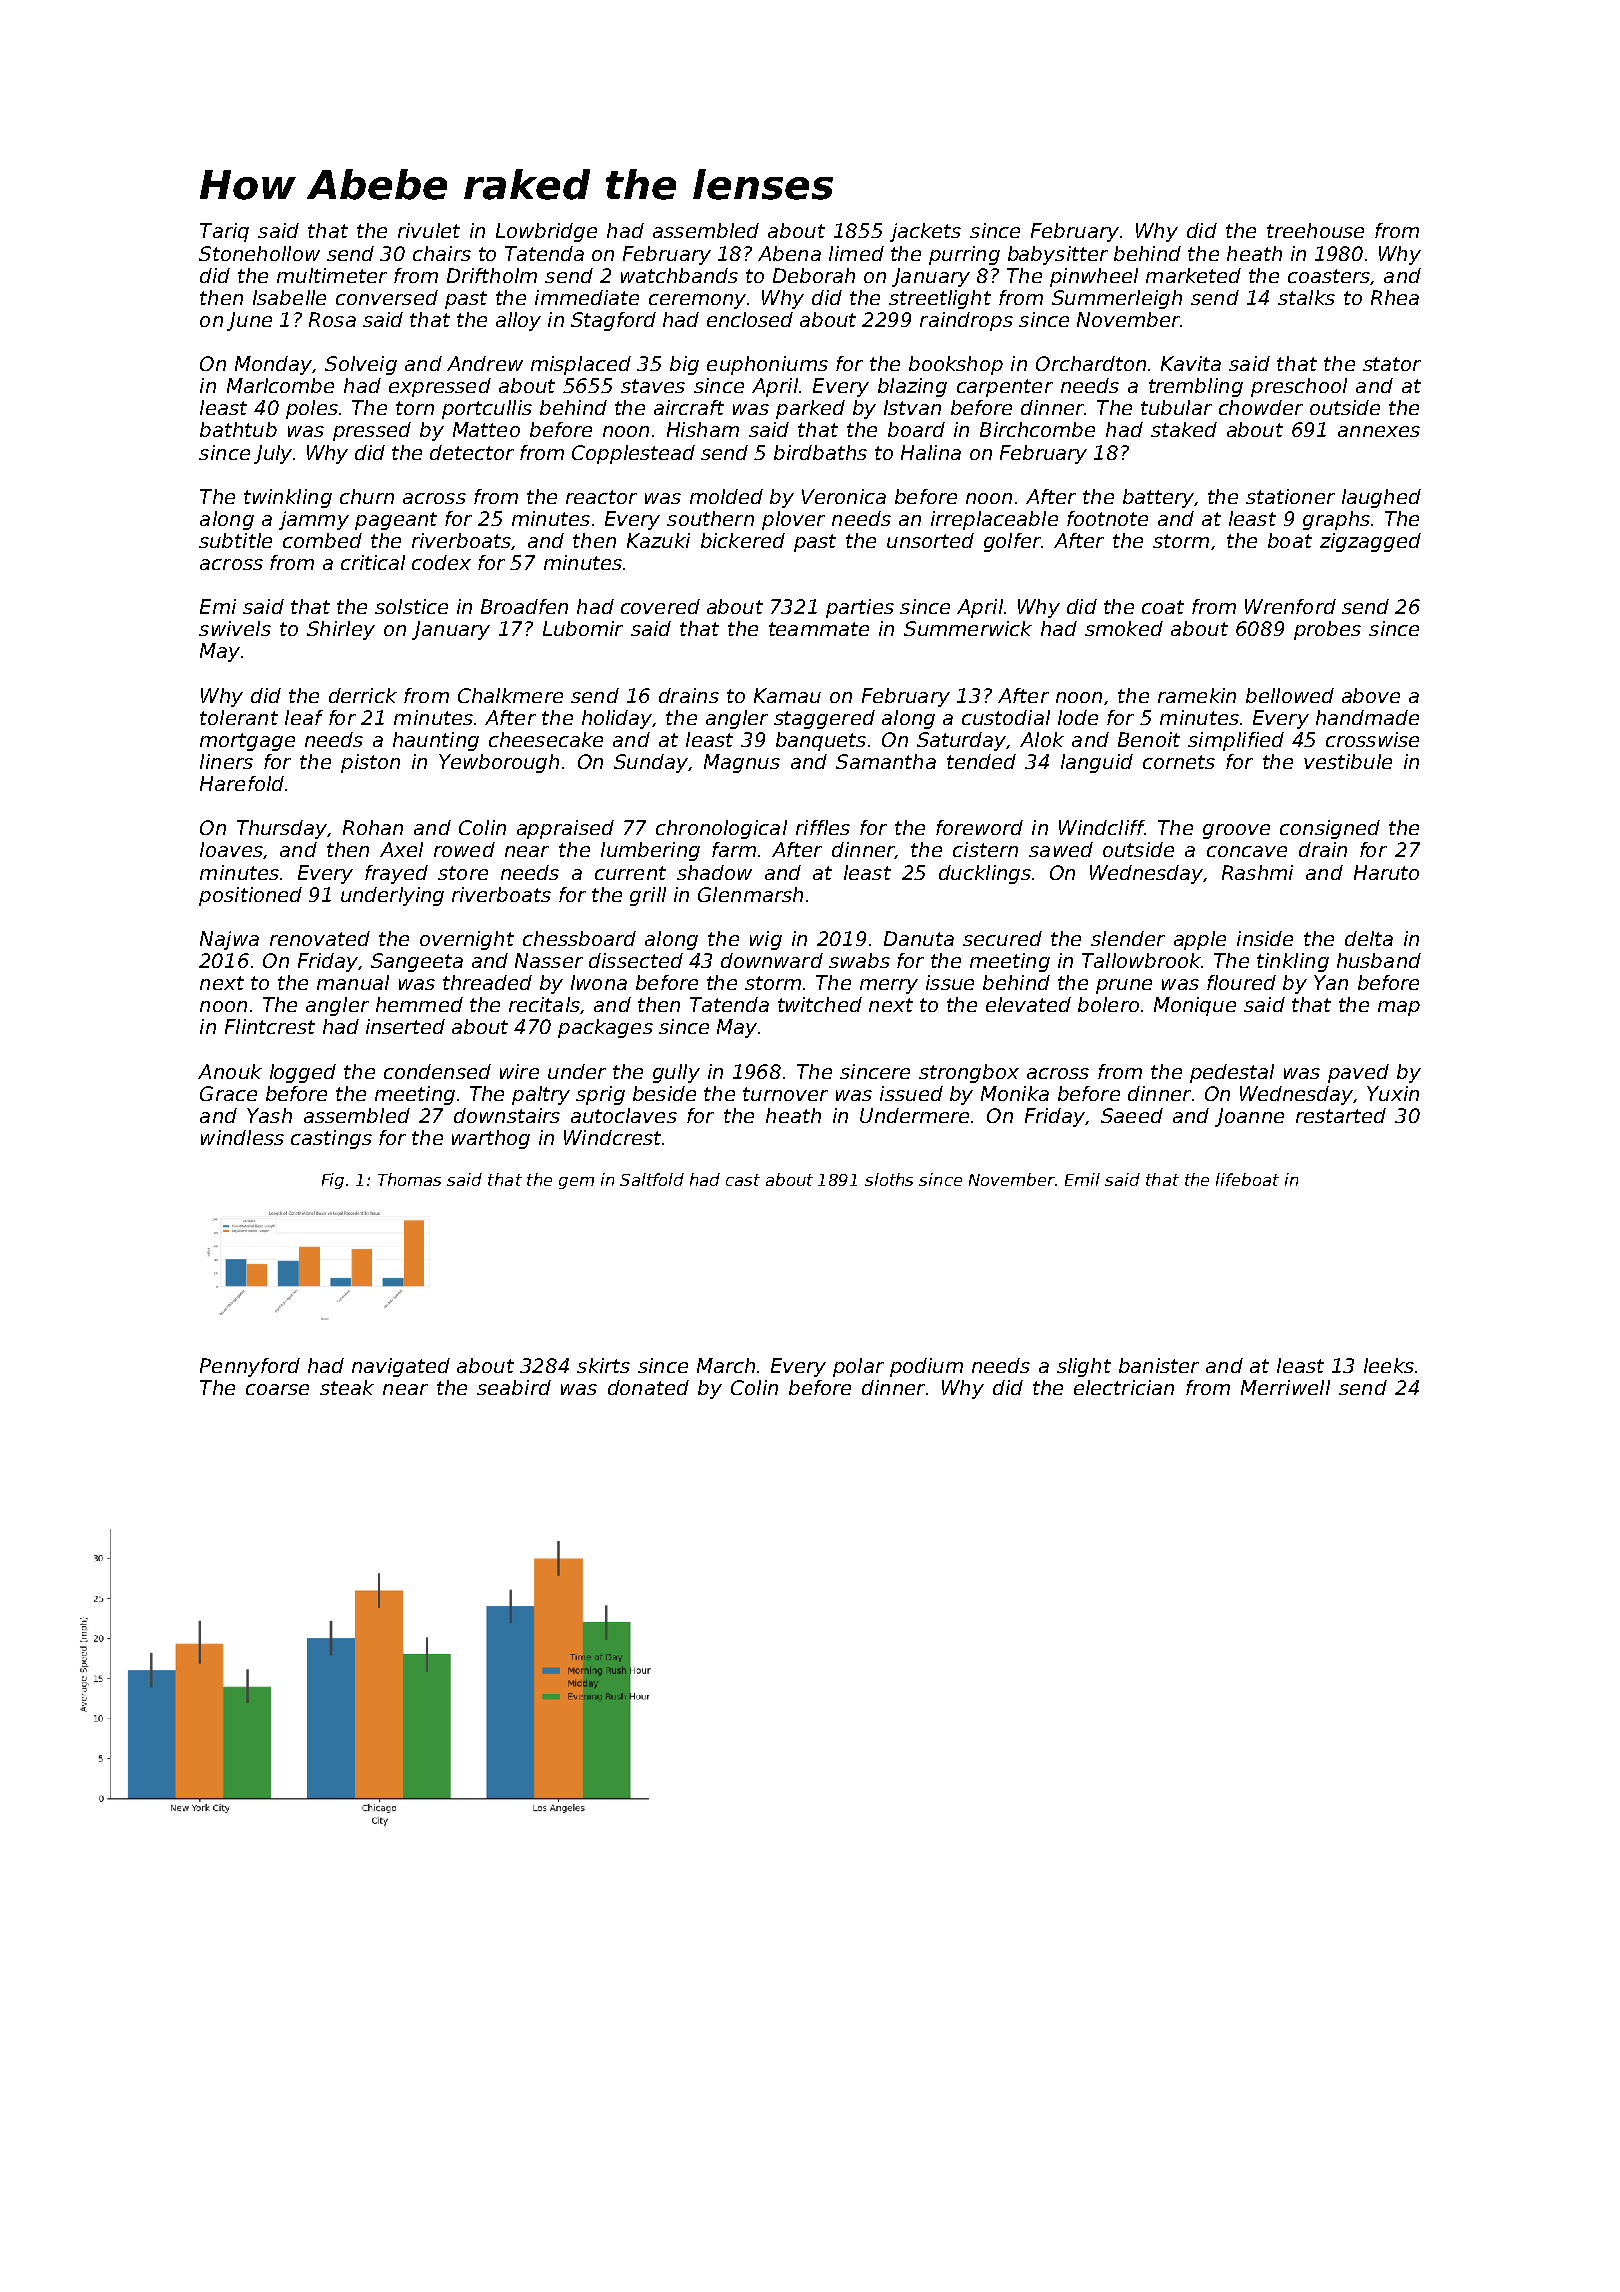 This screenshot has height=2292, width=1620. I want to click on leeks, so click(1389, 1365).
